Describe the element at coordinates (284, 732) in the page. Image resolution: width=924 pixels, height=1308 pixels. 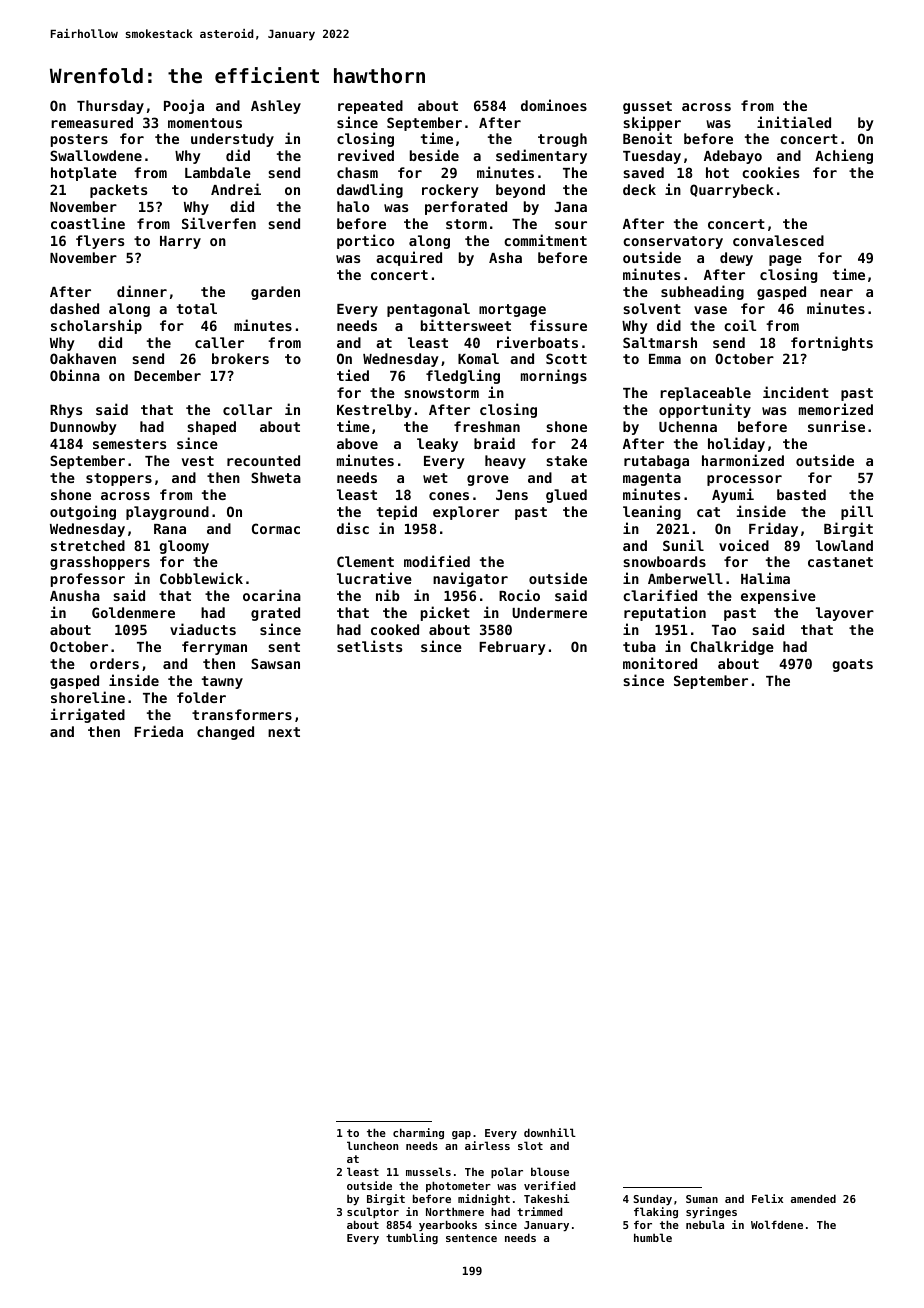
I see `next` at that location.
